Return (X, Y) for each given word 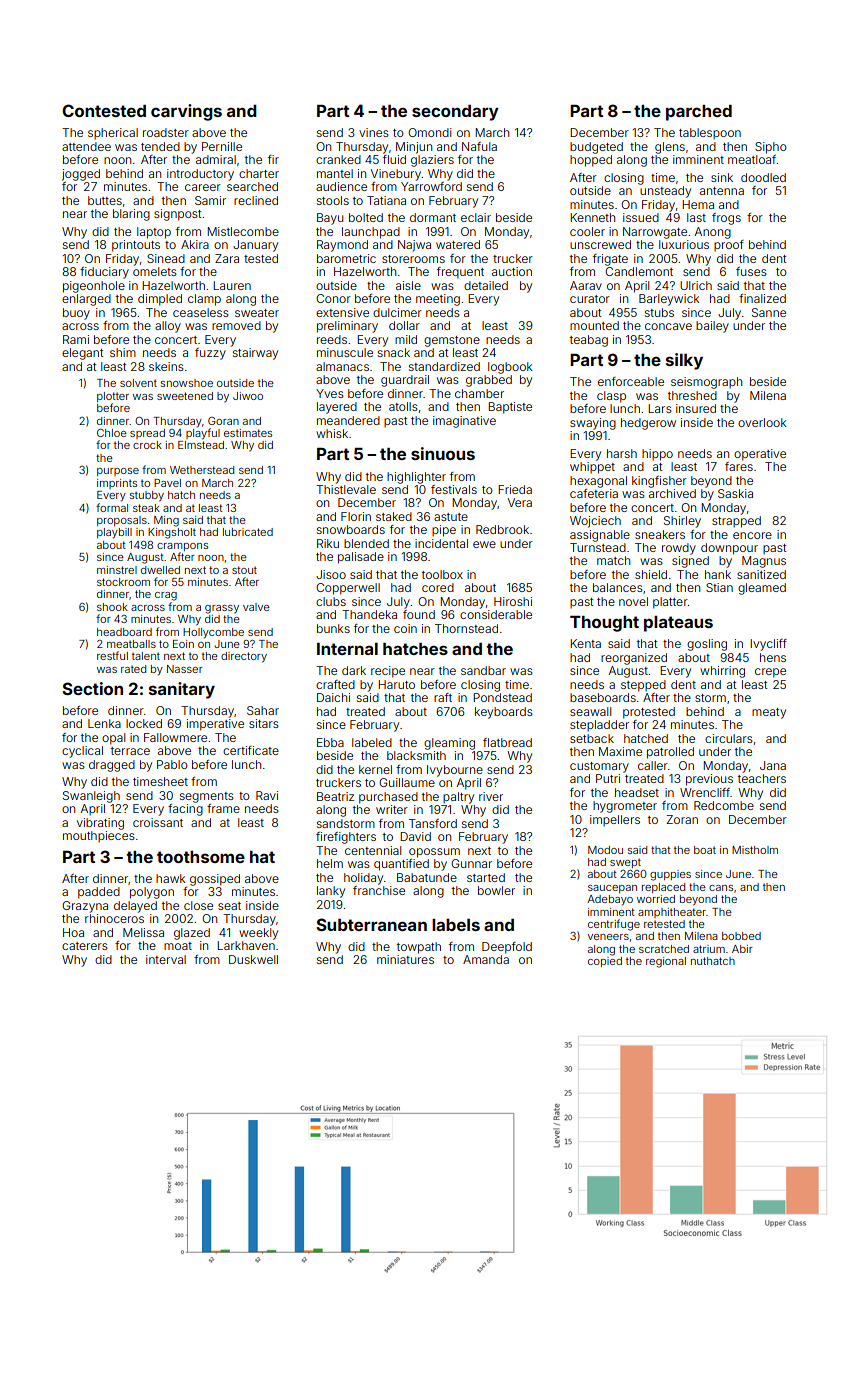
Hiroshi (513, 601)
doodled (763, 177)
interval (166, 959)
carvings (186, 112)
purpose (118, 472)
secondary (455, 113)
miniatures (405, 959)
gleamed (762, 589)
